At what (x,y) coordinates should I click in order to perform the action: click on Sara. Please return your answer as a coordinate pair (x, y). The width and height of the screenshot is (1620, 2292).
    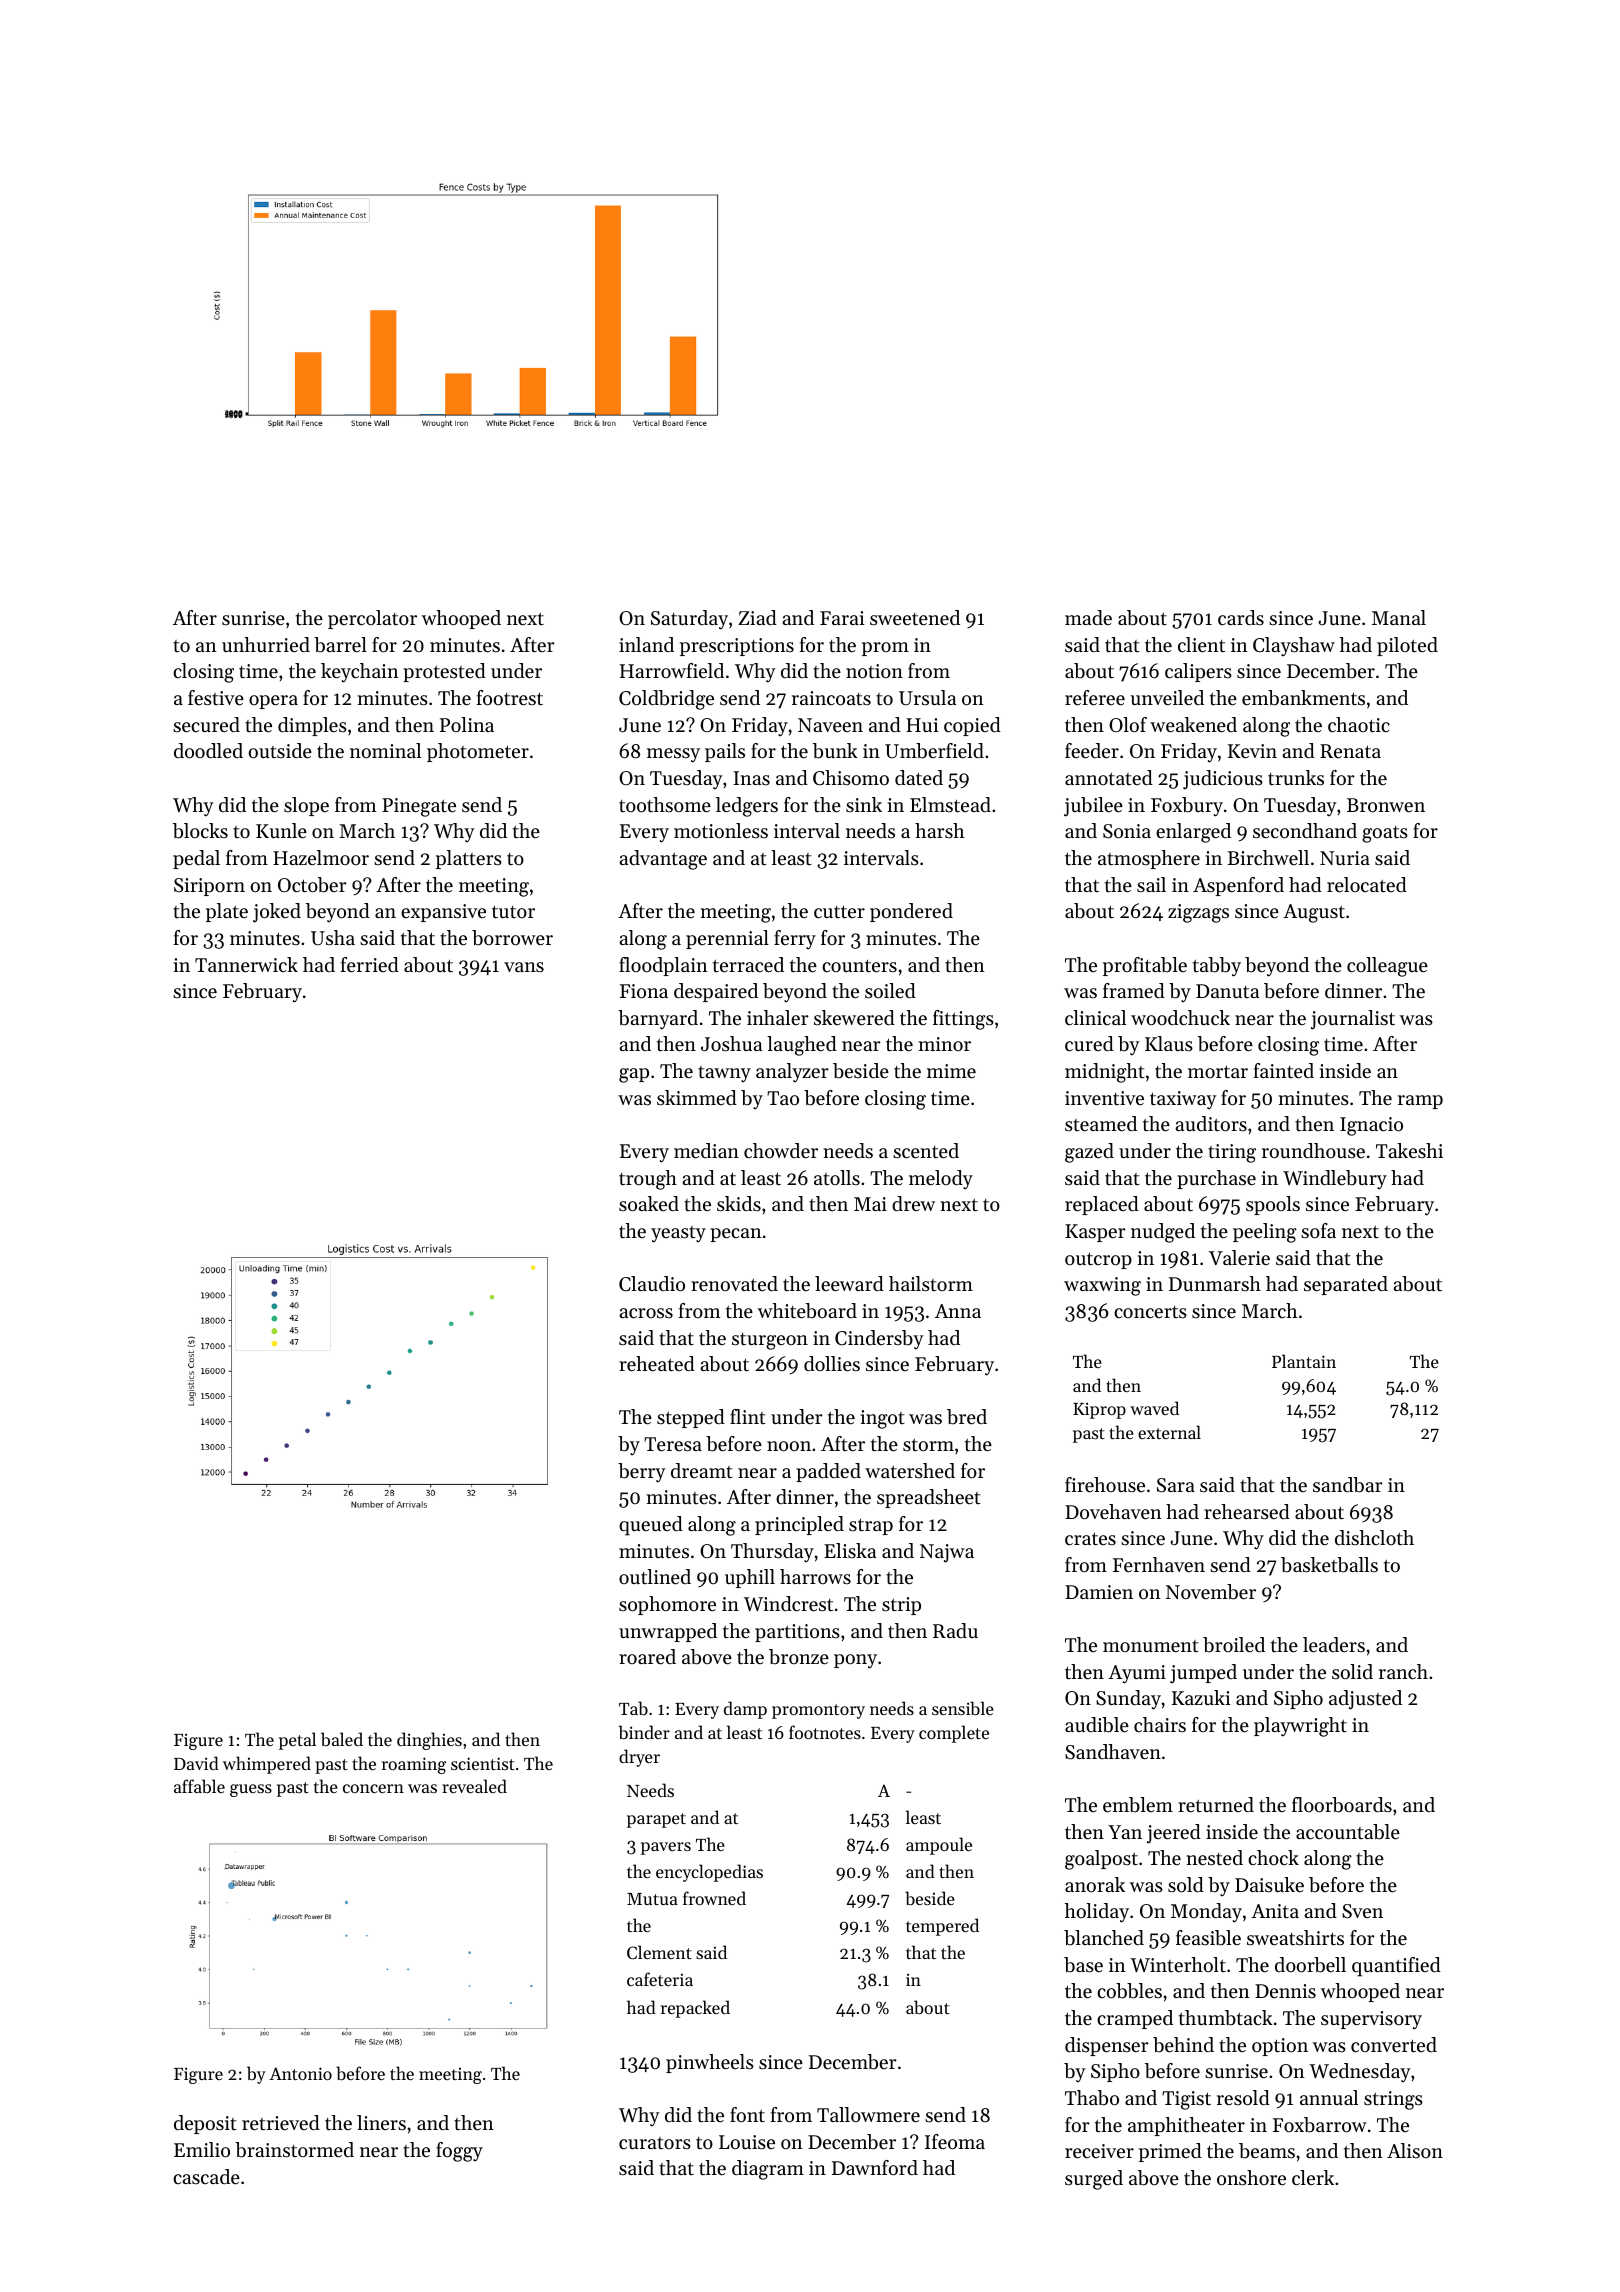
    Looking at the image, I should click on (1176, 1485).
